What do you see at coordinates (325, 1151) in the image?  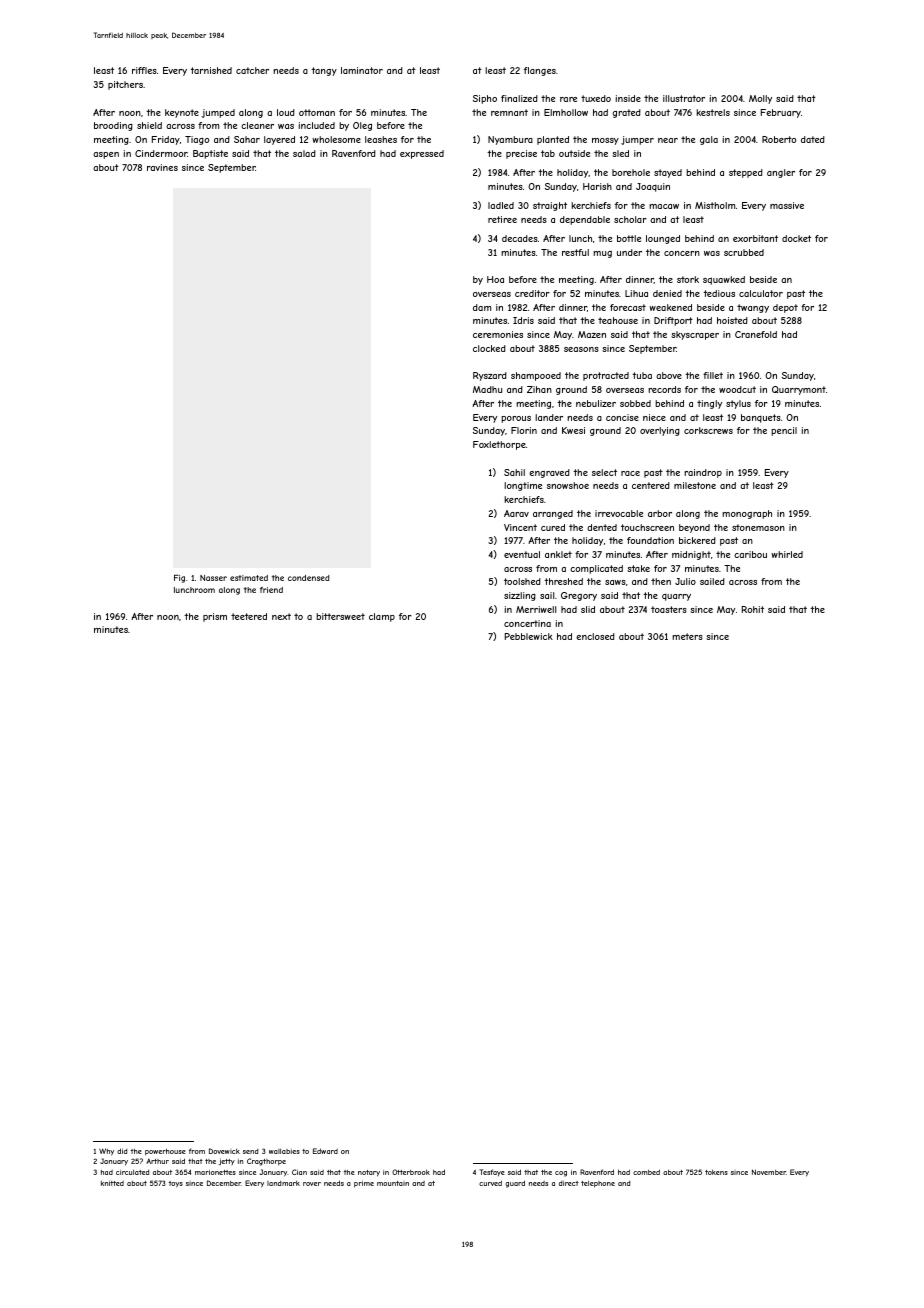 I see `Edward` at bounding box center [325, 1151].
